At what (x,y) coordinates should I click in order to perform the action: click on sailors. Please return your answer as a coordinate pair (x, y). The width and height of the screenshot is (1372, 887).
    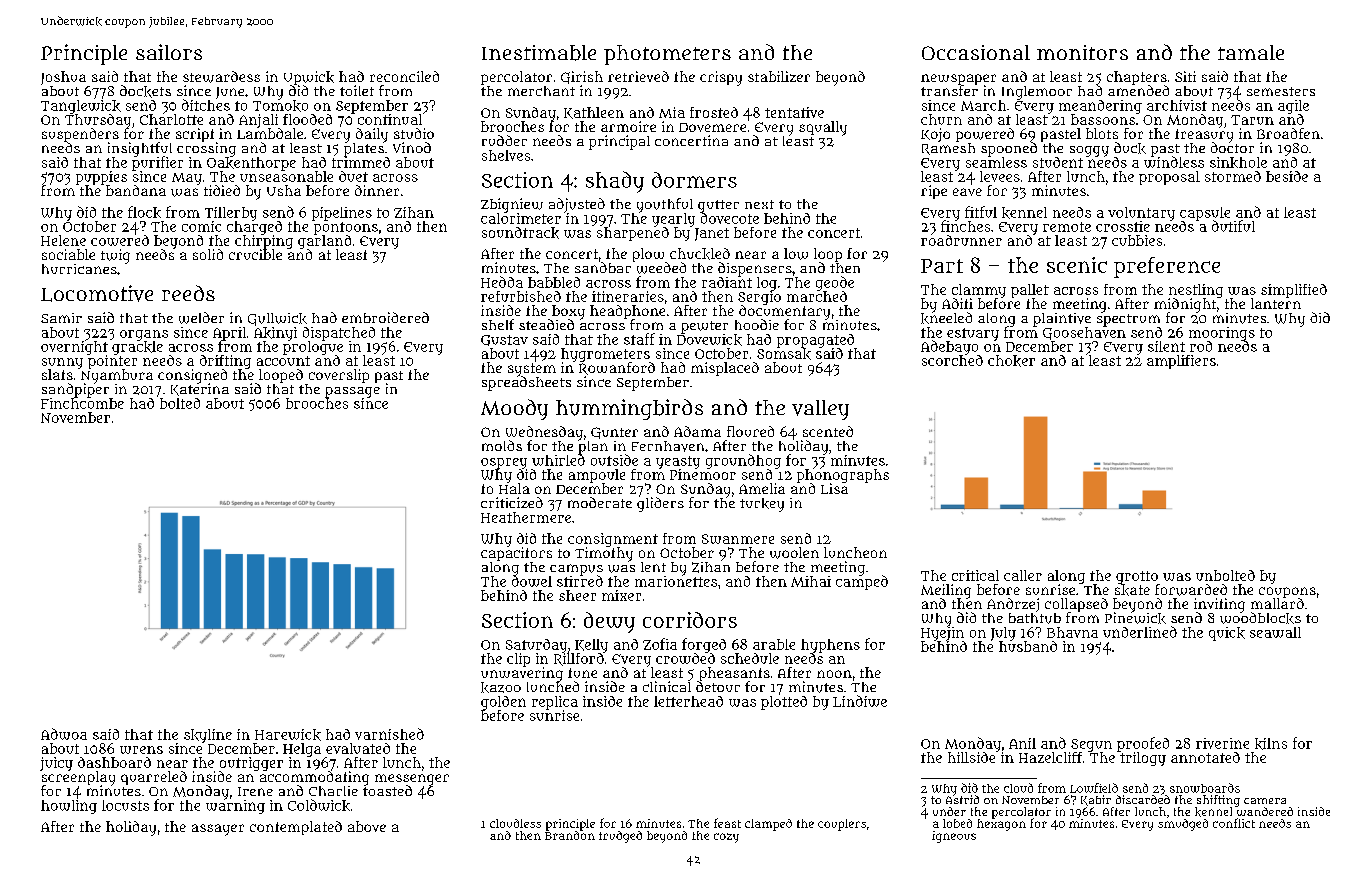
    Looking at the image, I should click on (169, 52).
